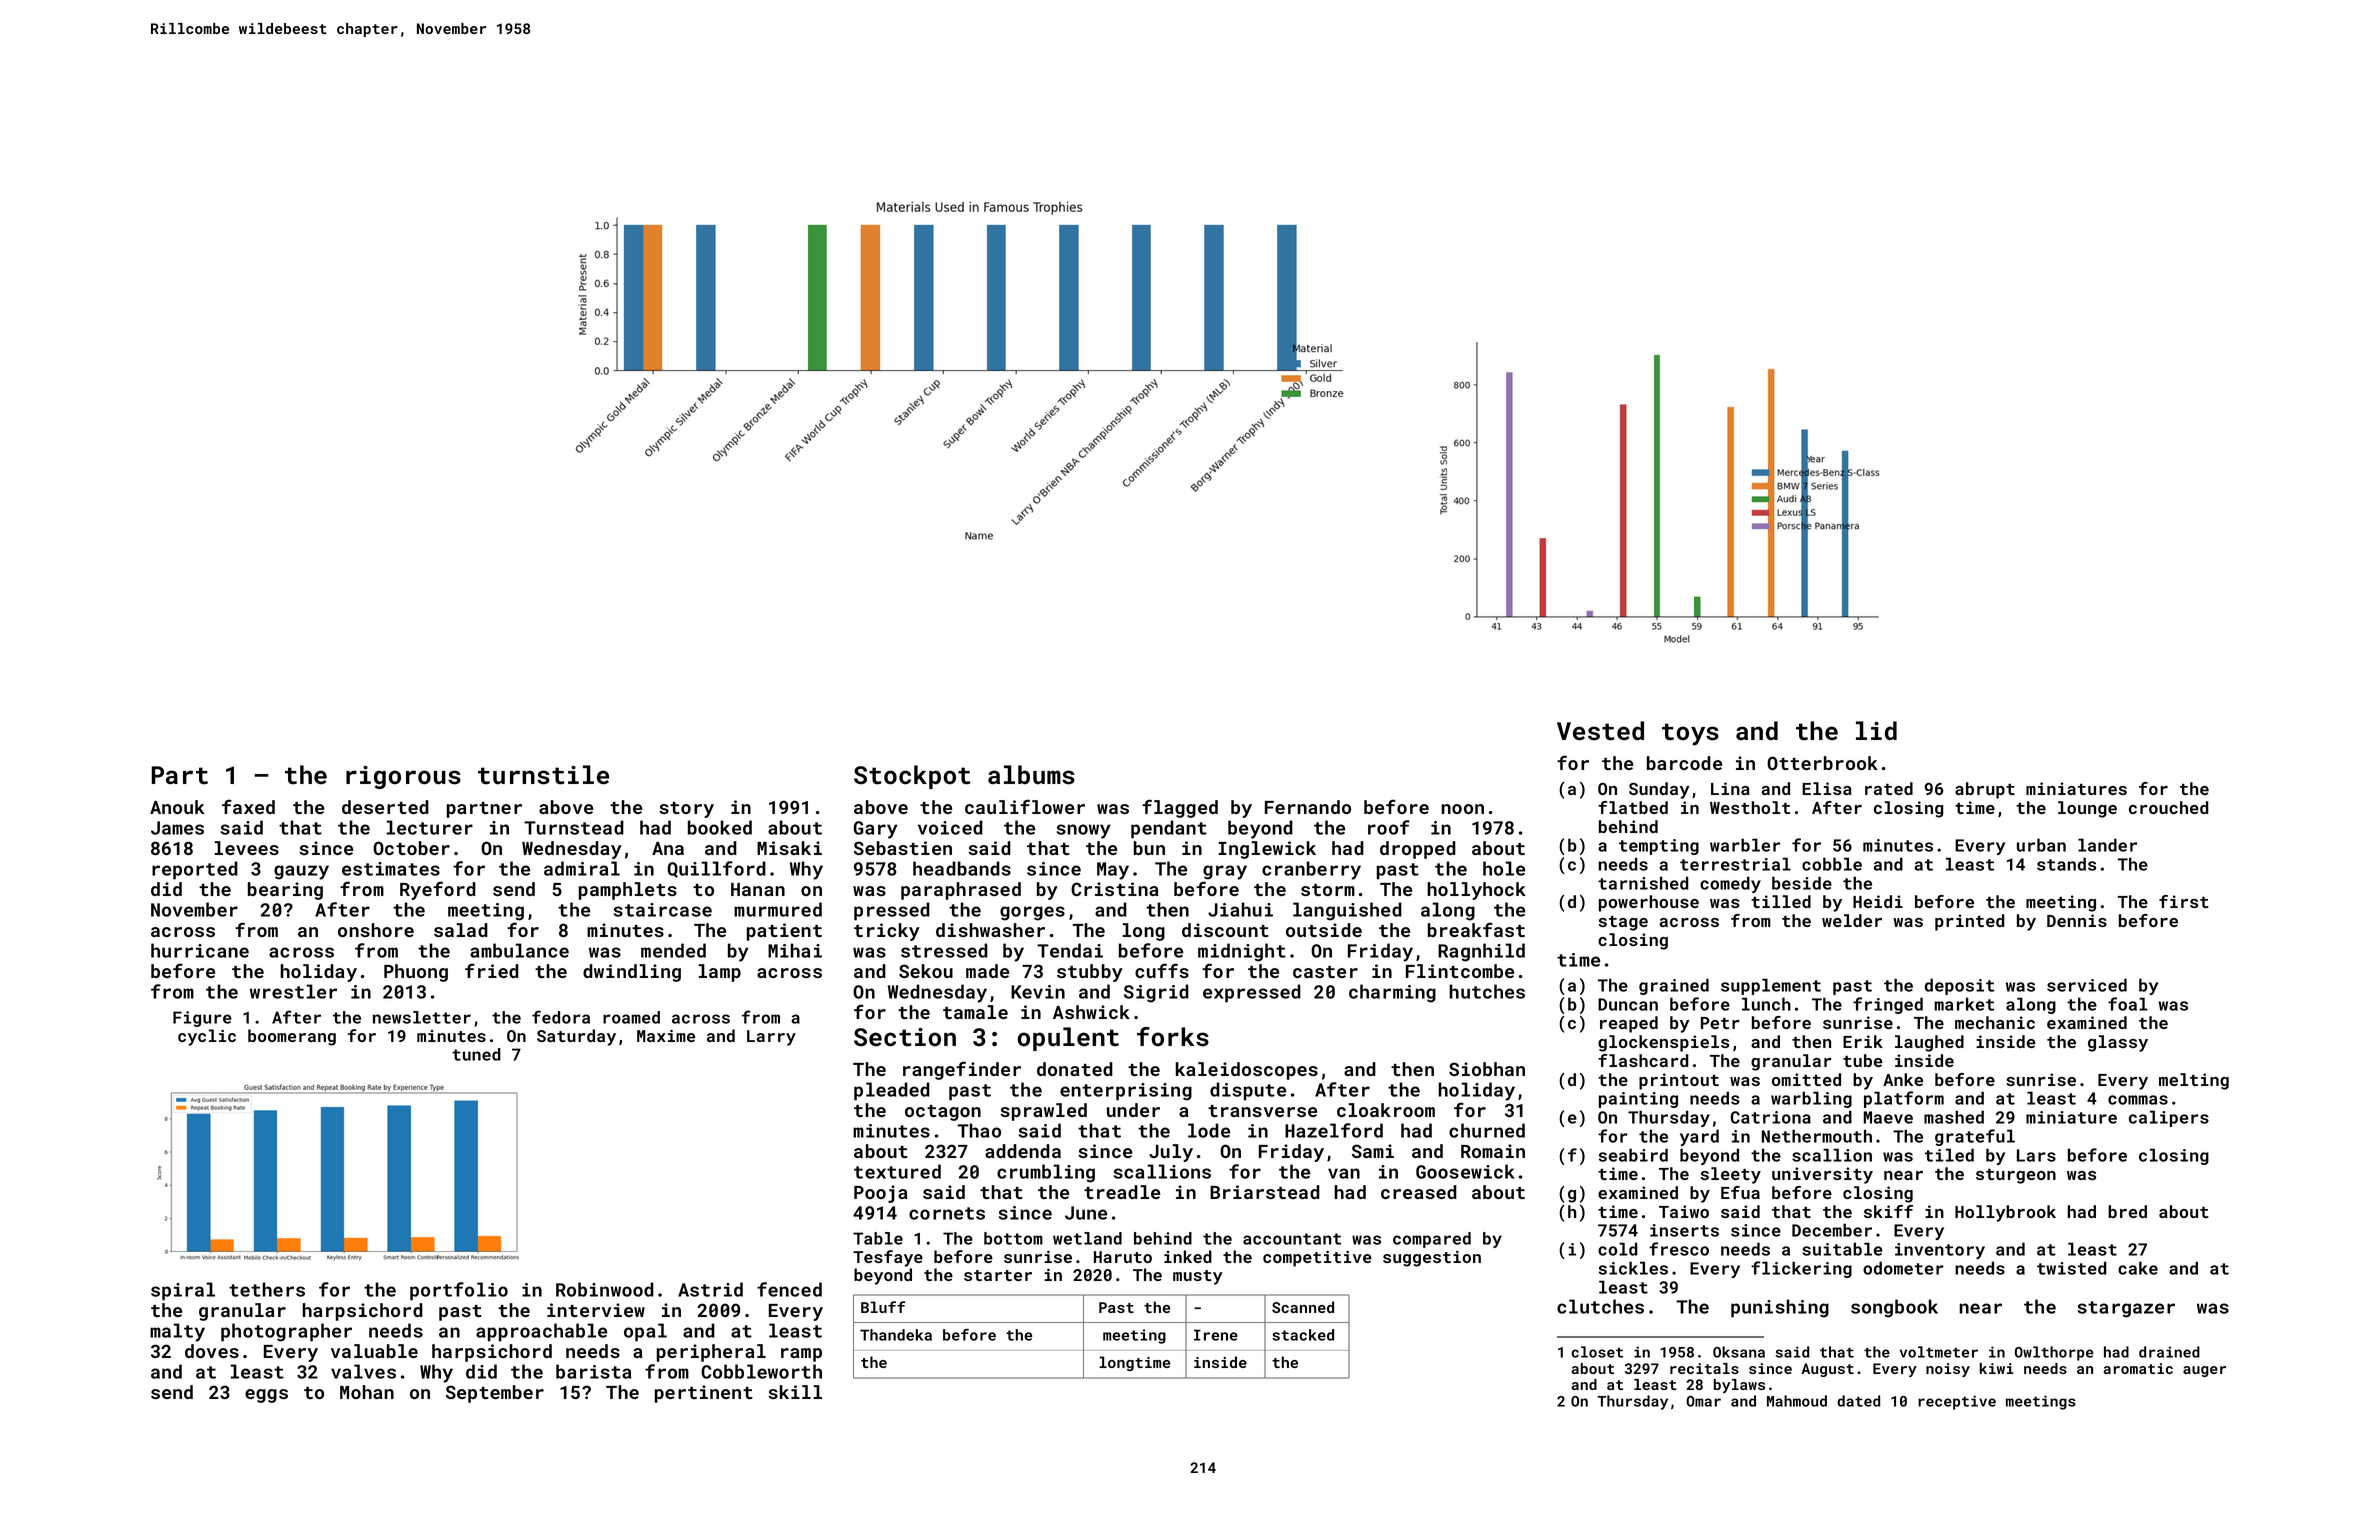  What do you see at coordinates (2016, 1176) in the image?
I see `sturgeon` at bounding box center [2016, 1176].
